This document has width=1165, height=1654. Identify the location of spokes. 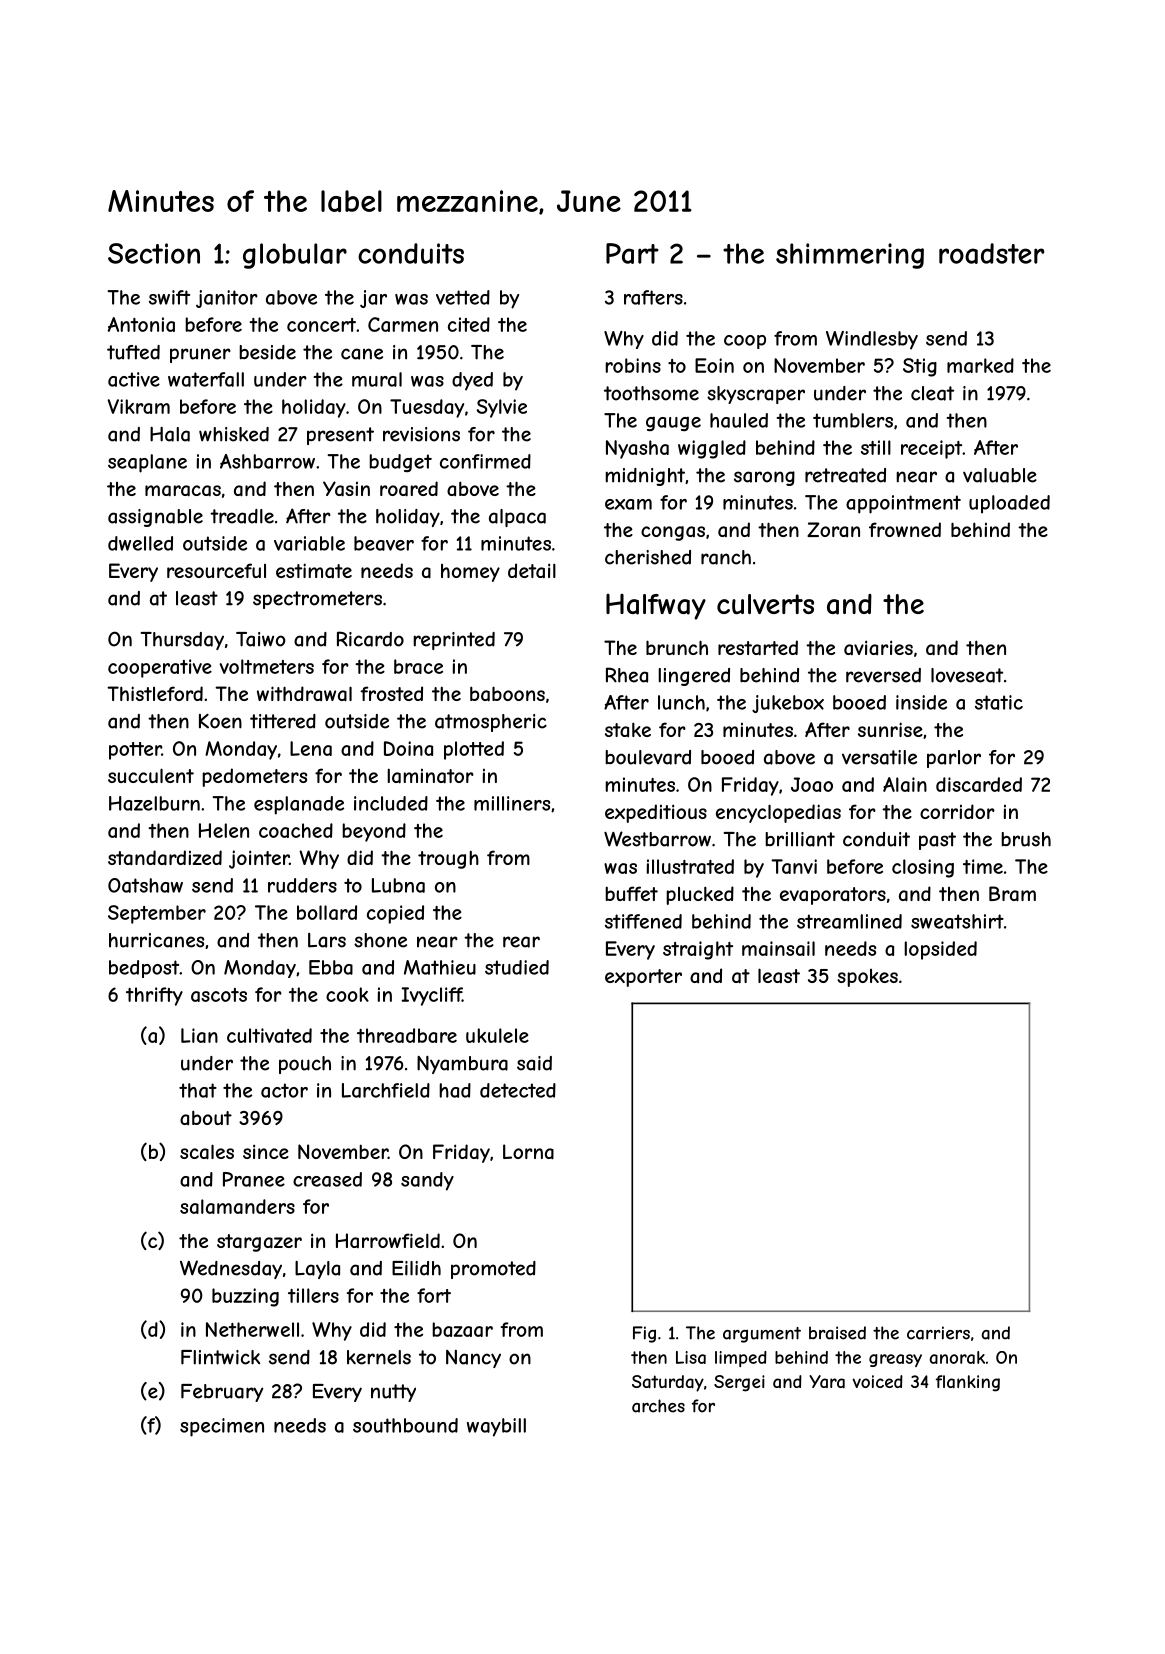
(867, 978).
